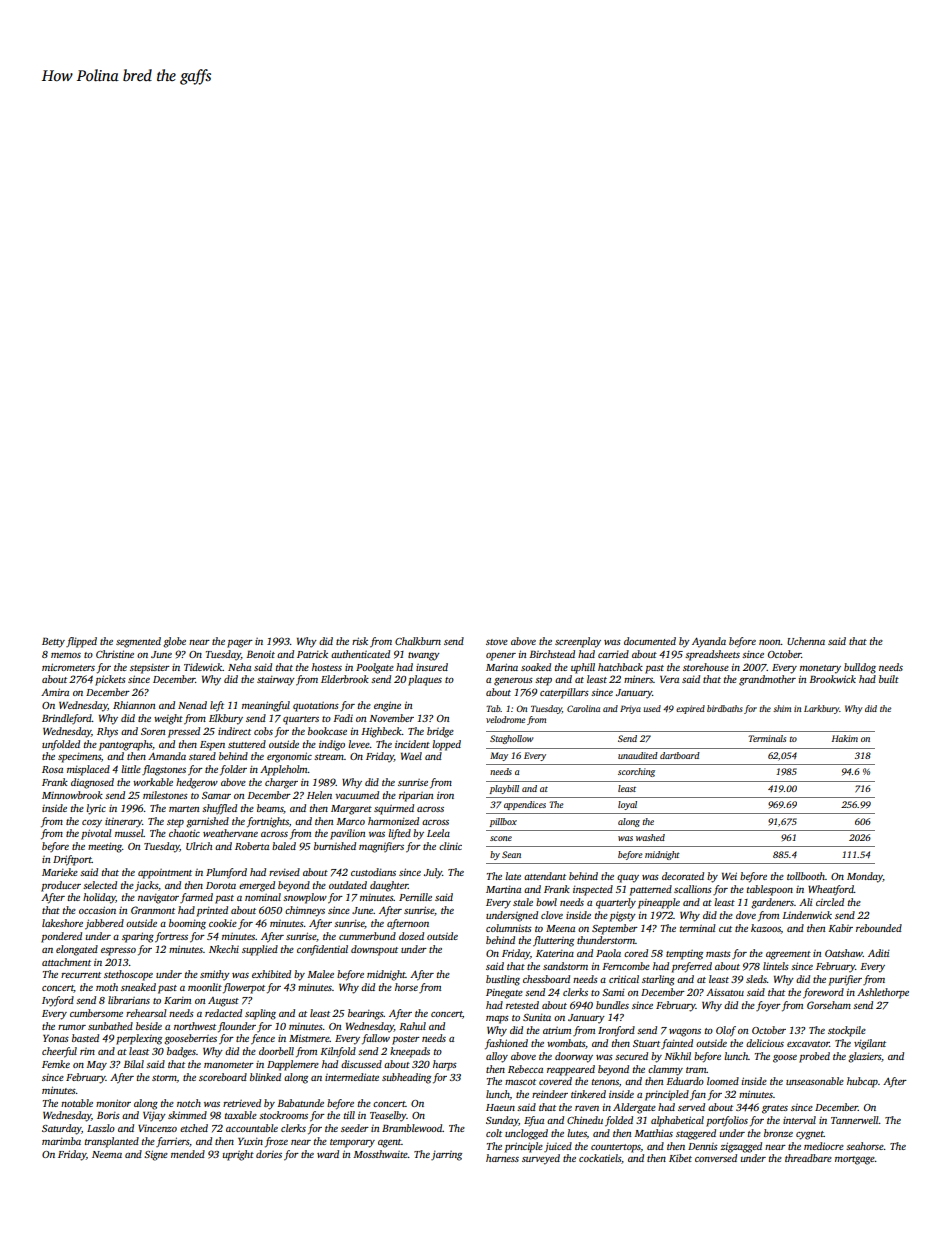 Image resolution: width=952 pixels, height=1233 pixels. What do you see at coordinates (68, 667) in the screenshot?
I see `micrometers` at bounding box center [68, 667].
